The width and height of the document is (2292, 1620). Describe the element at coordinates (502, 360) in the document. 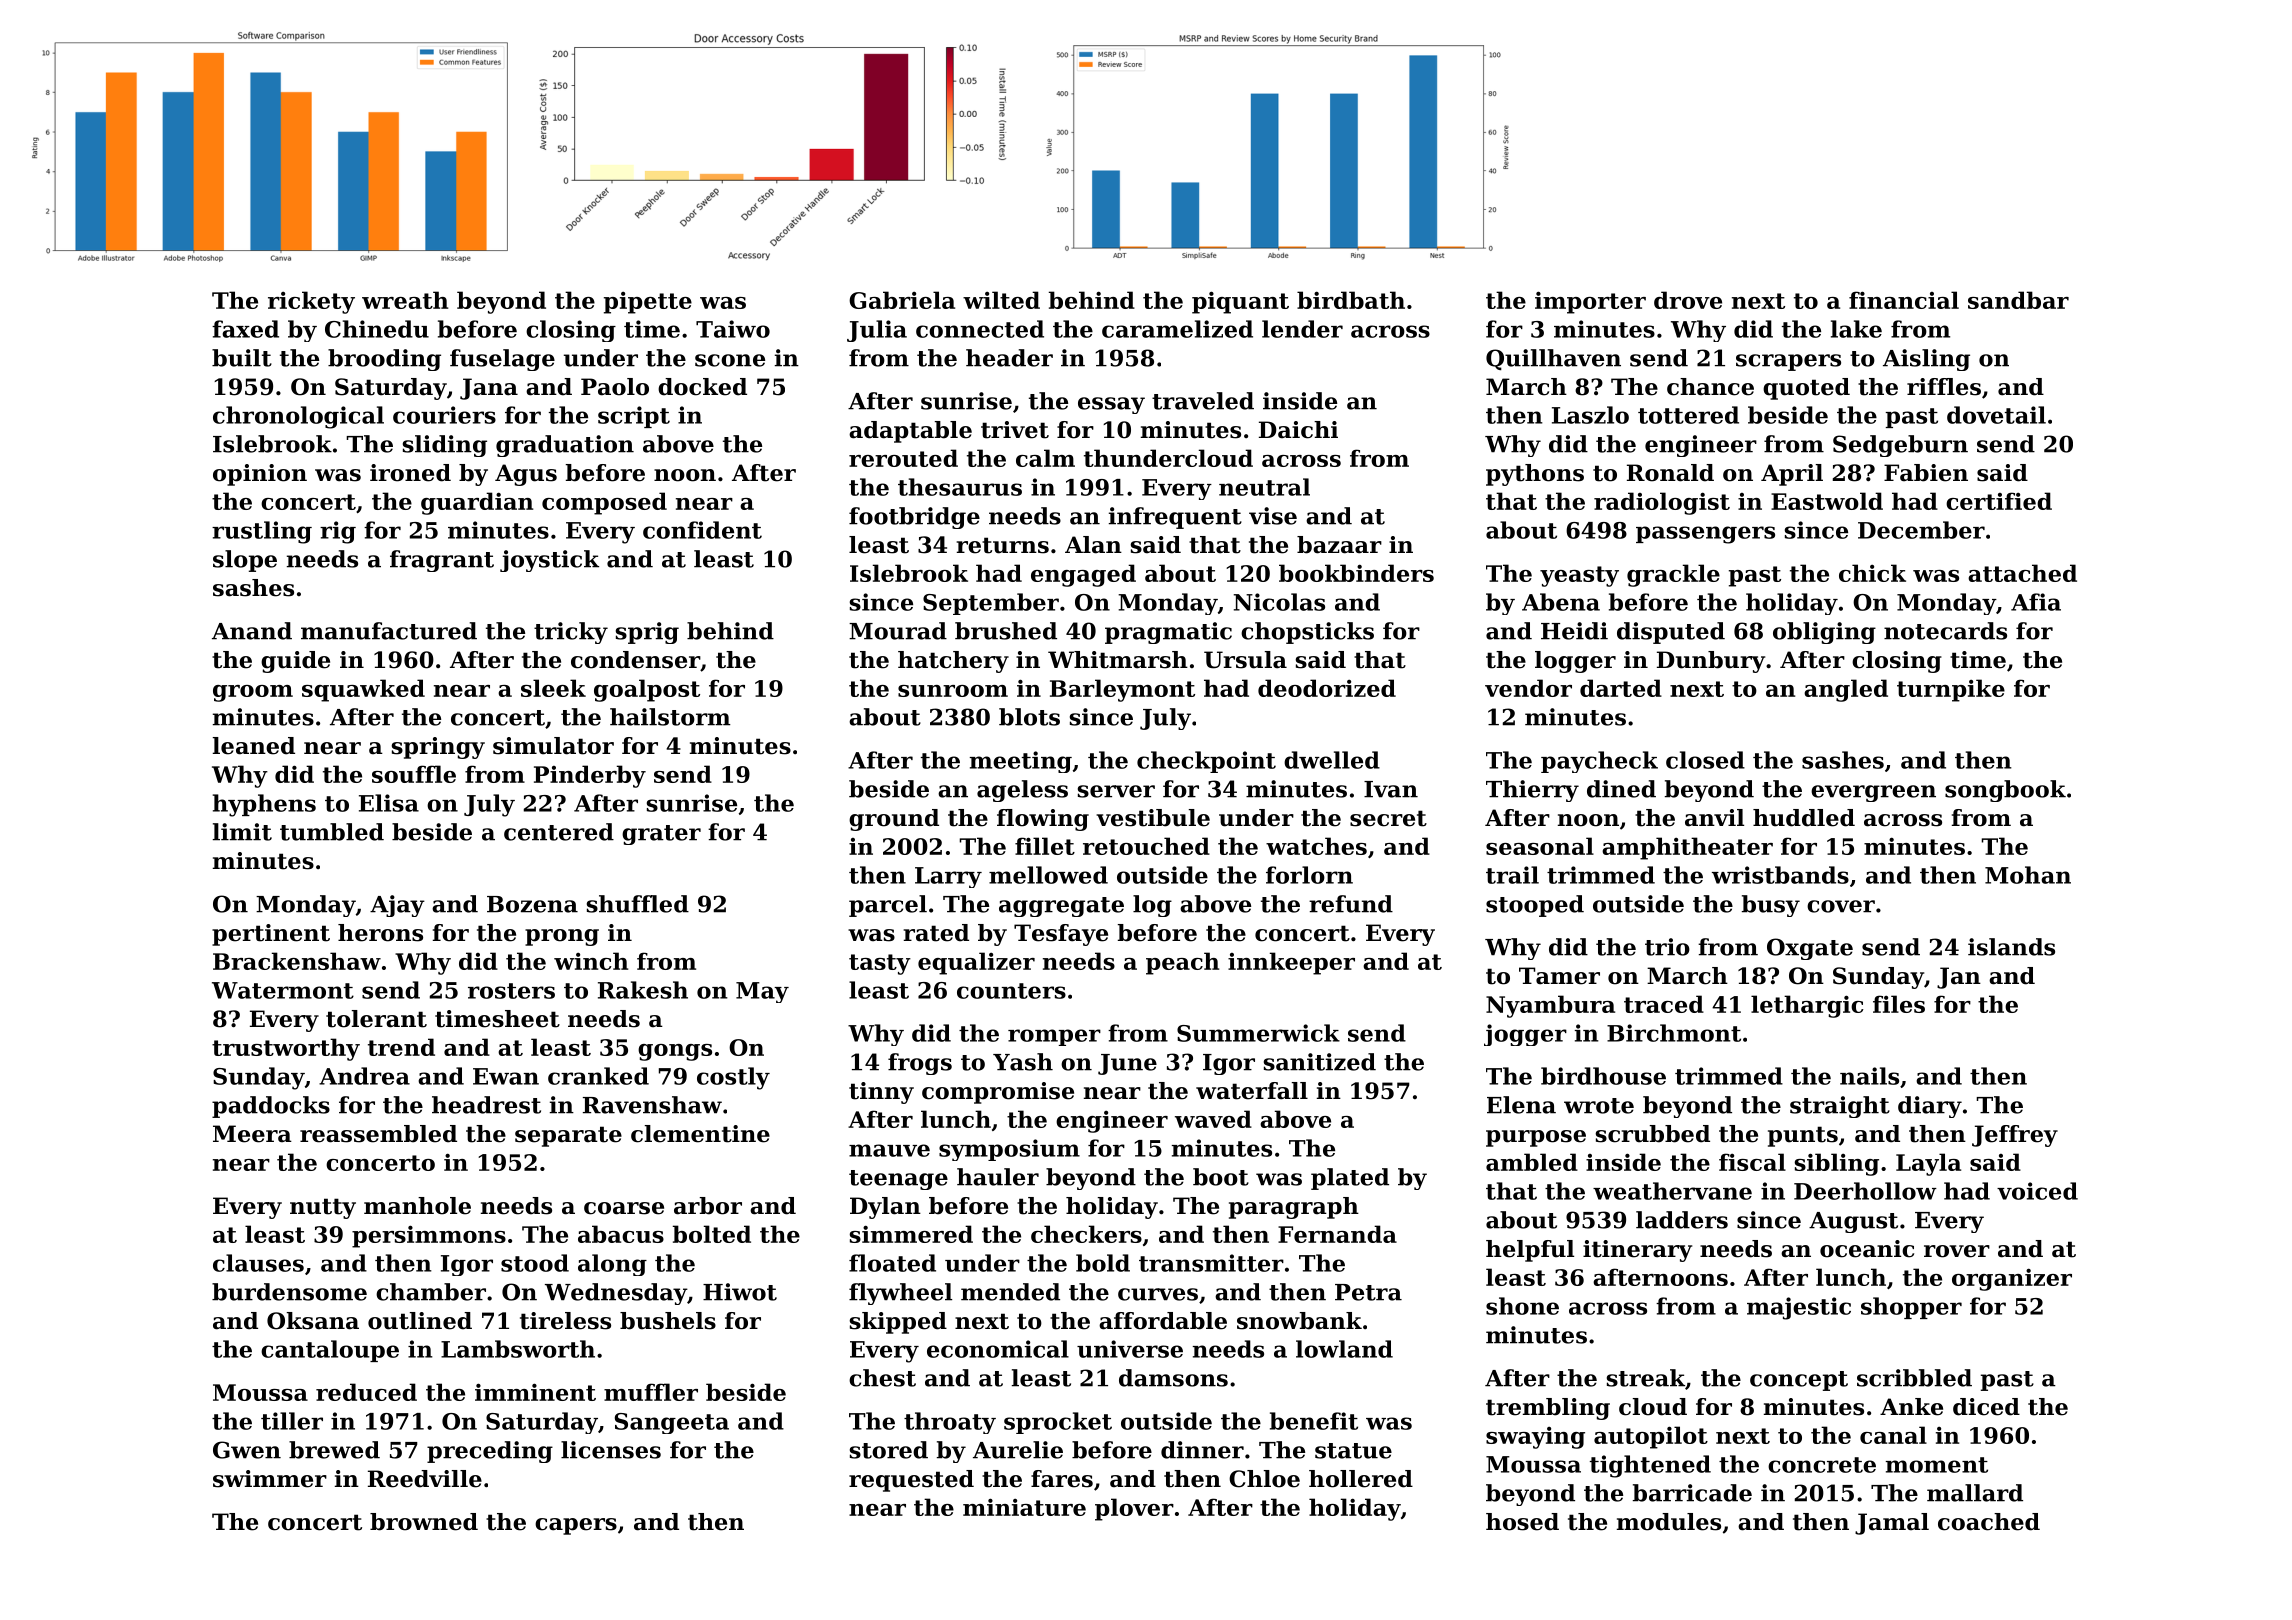

I see `fuselage` at that location.
